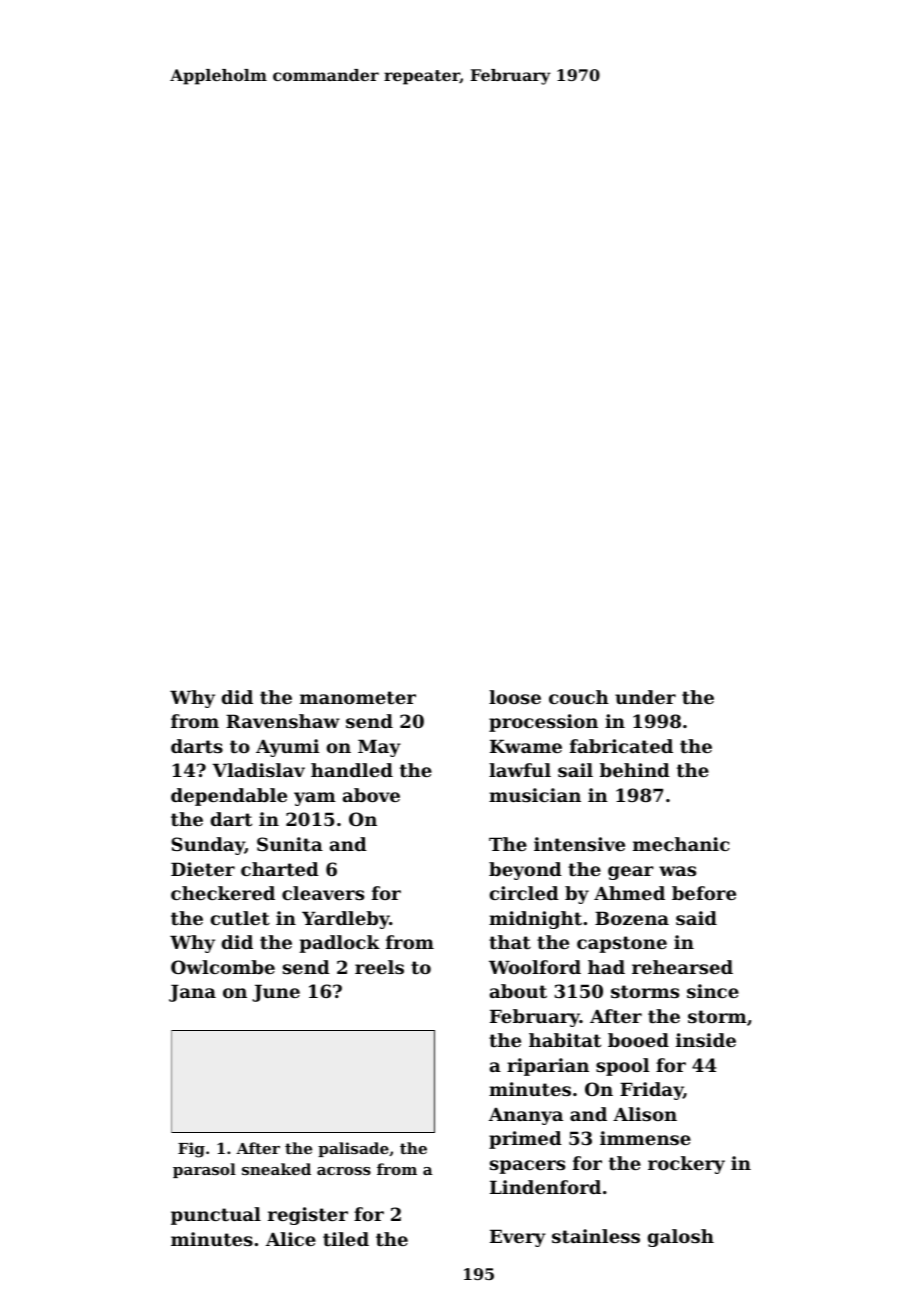 The width and height of the document is (924, 1311). What do you see at coordinates (510, 942) in the document?
I see `that` at bounding box center [510, 942].
